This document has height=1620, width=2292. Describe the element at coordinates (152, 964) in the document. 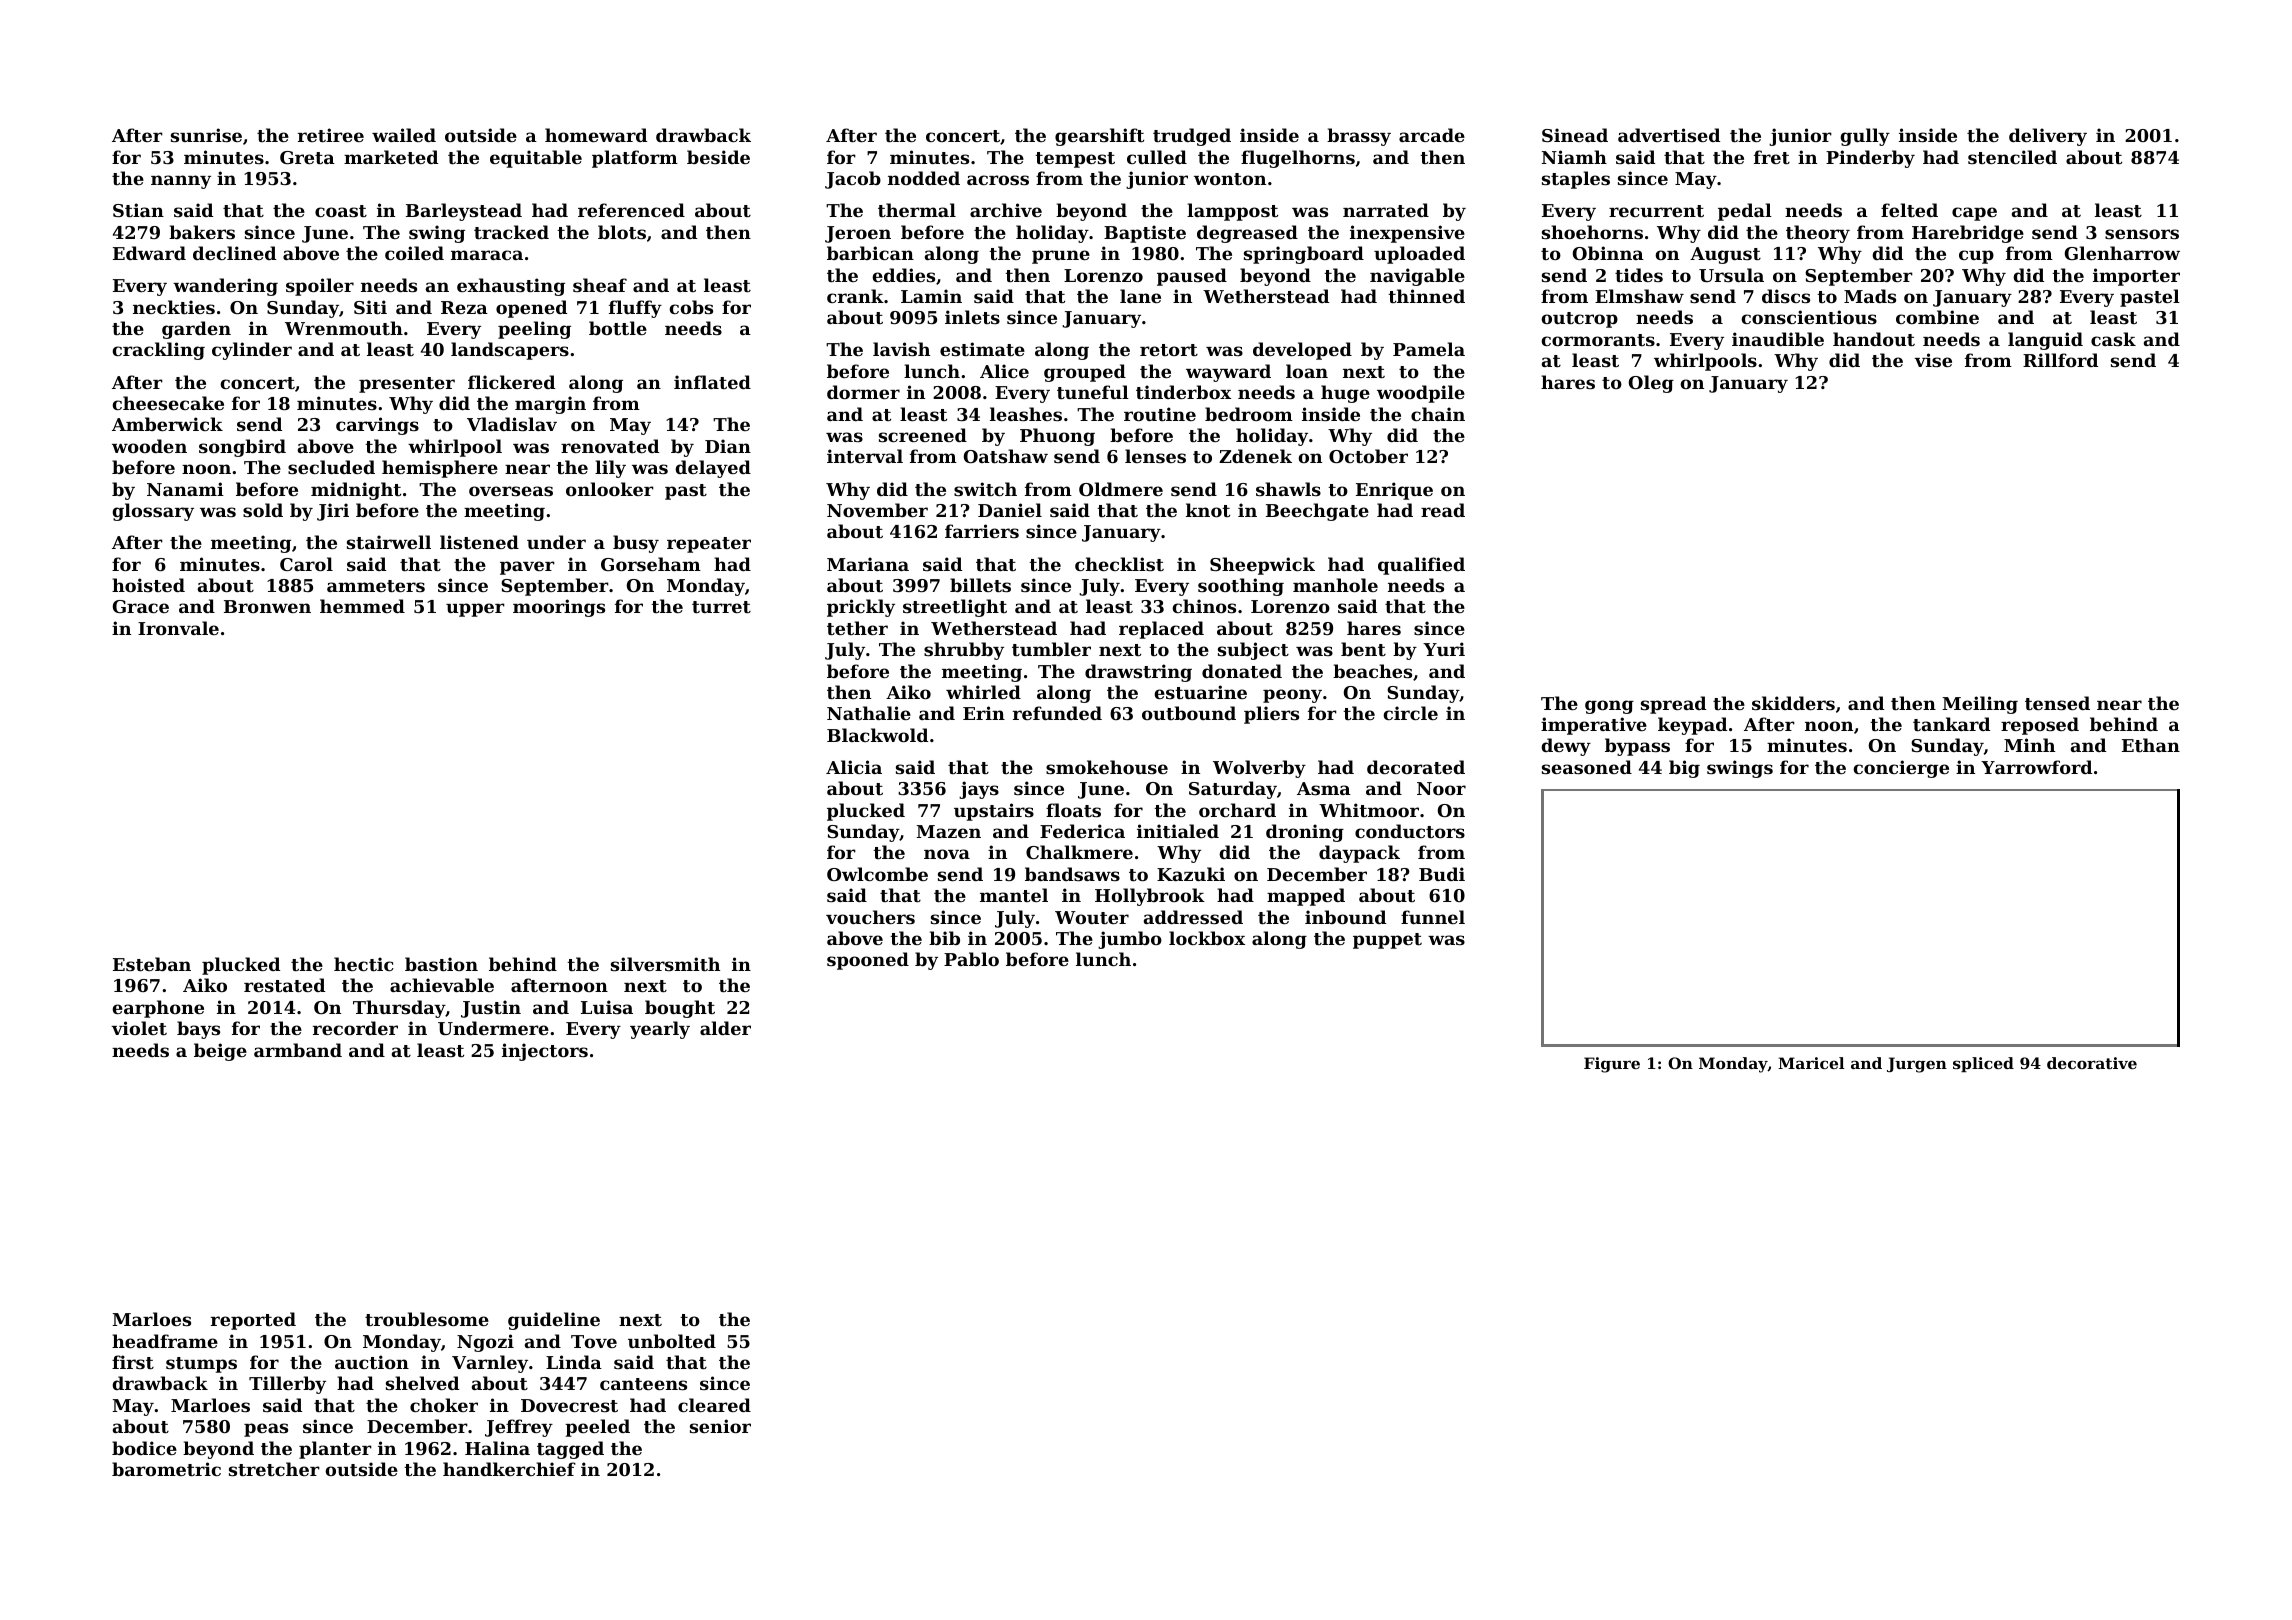

I see `Esteban` at that location.
